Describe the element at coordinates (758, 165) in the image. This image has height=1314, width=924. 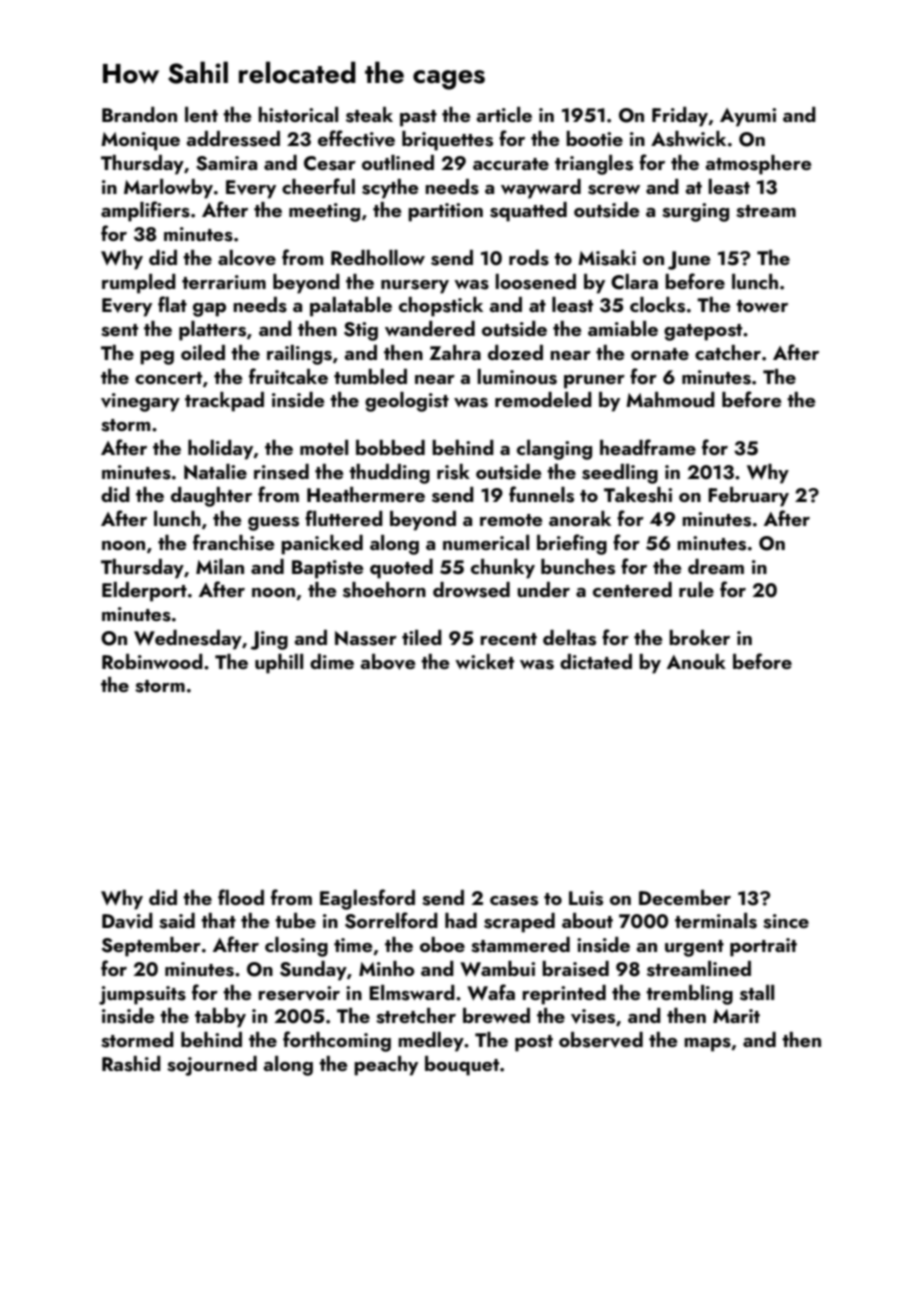
I see `atmosphere` at that location.
